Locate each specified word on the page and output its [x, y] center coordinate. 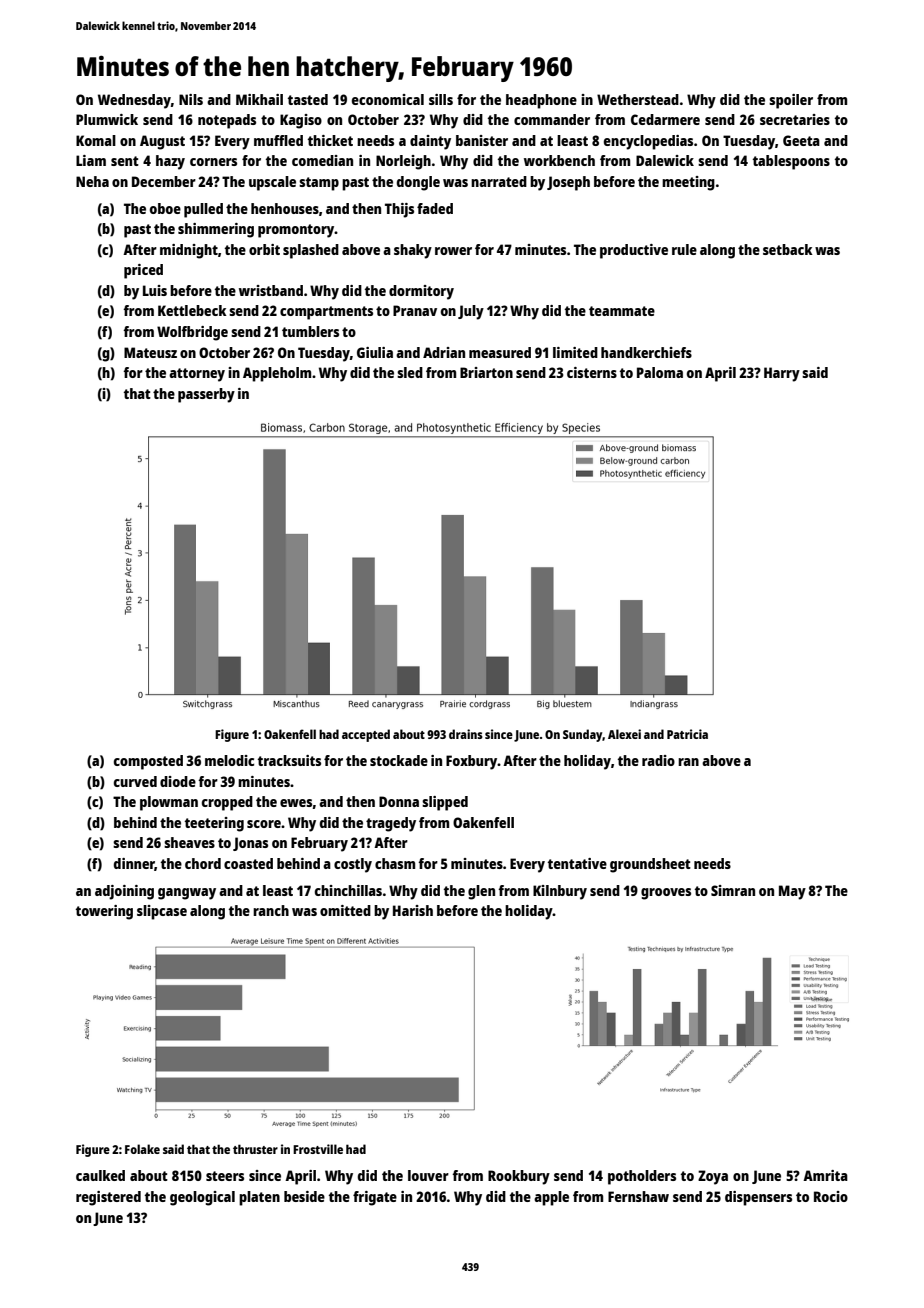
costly [353, 865]
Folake [142, 1149]
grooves [666, 894]
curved [135, 781]
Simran [733, 890]
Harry [782, 374]
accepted [366, 735]
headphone [541, 101]
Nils [191, 99]
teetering [214, 824]
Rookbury [519, 1177]
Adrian [444, 352]
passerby [206, 395]
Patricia [687, 734]
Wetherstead [638, 99]
